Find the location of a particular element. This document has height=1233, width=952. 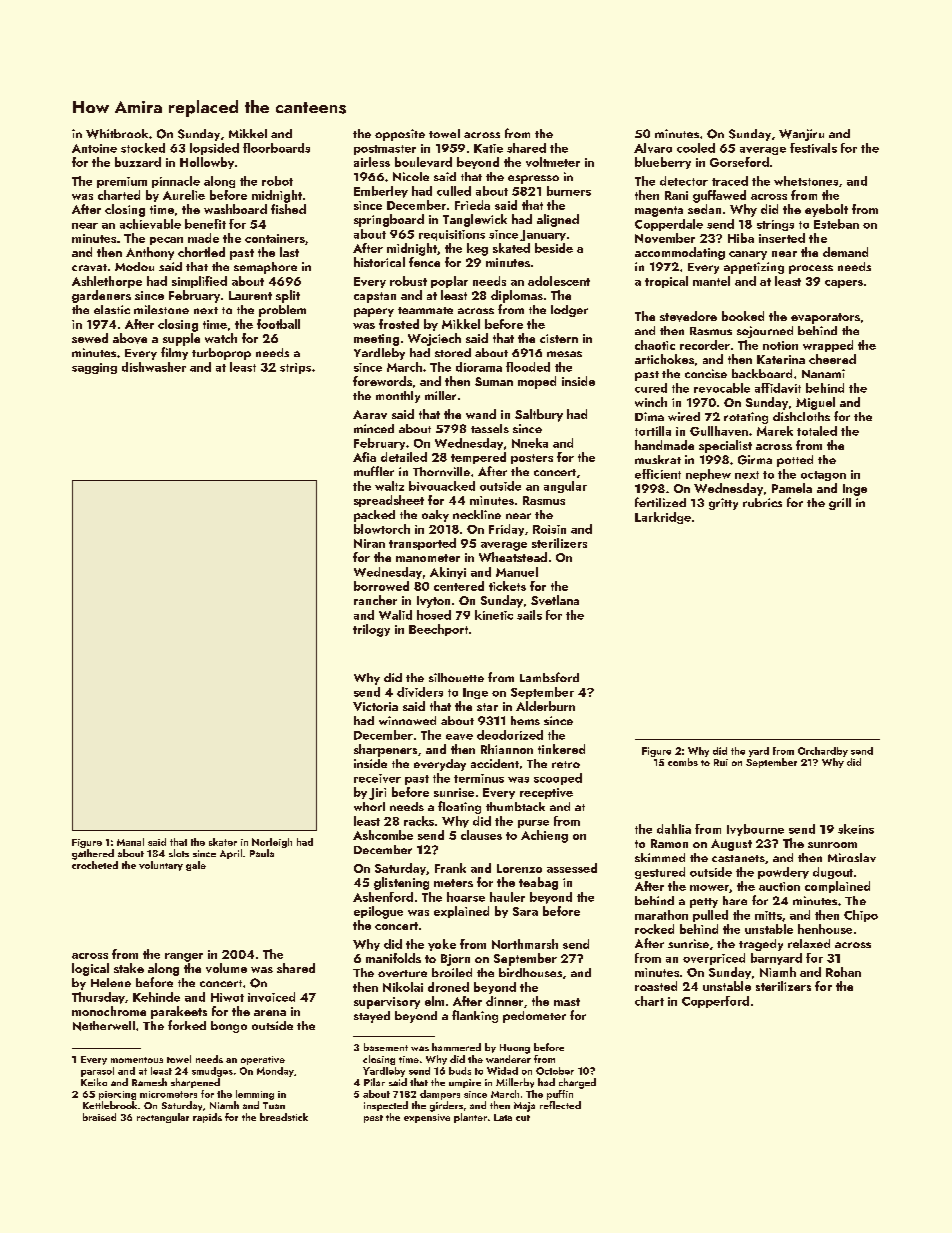

totaled is located at coordinates (817, 431).
